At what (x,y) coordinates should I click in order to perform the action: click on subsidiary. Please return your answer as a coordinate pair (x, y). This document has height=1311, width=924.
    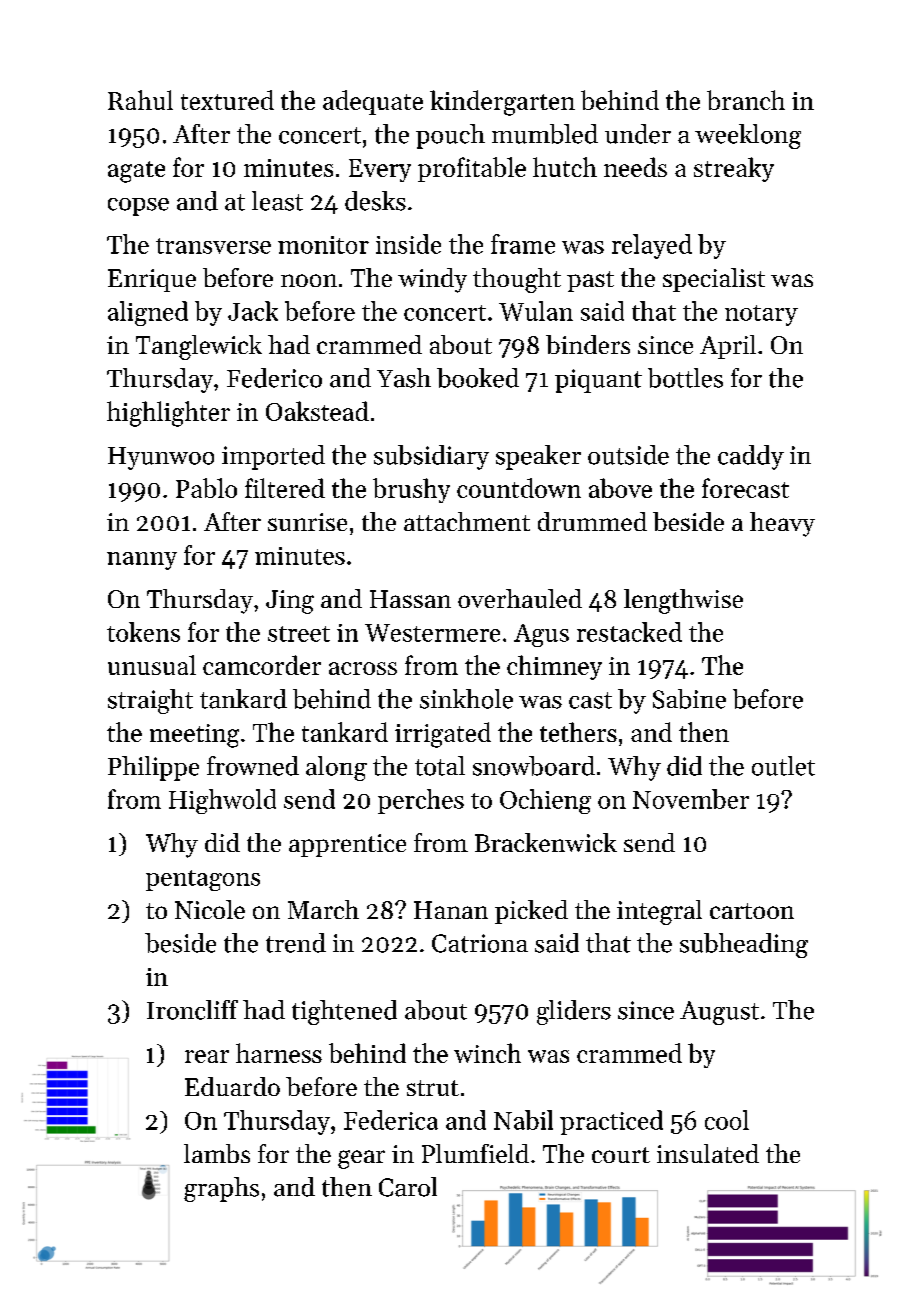
    Looking at the image, I should click on (431, 457).
